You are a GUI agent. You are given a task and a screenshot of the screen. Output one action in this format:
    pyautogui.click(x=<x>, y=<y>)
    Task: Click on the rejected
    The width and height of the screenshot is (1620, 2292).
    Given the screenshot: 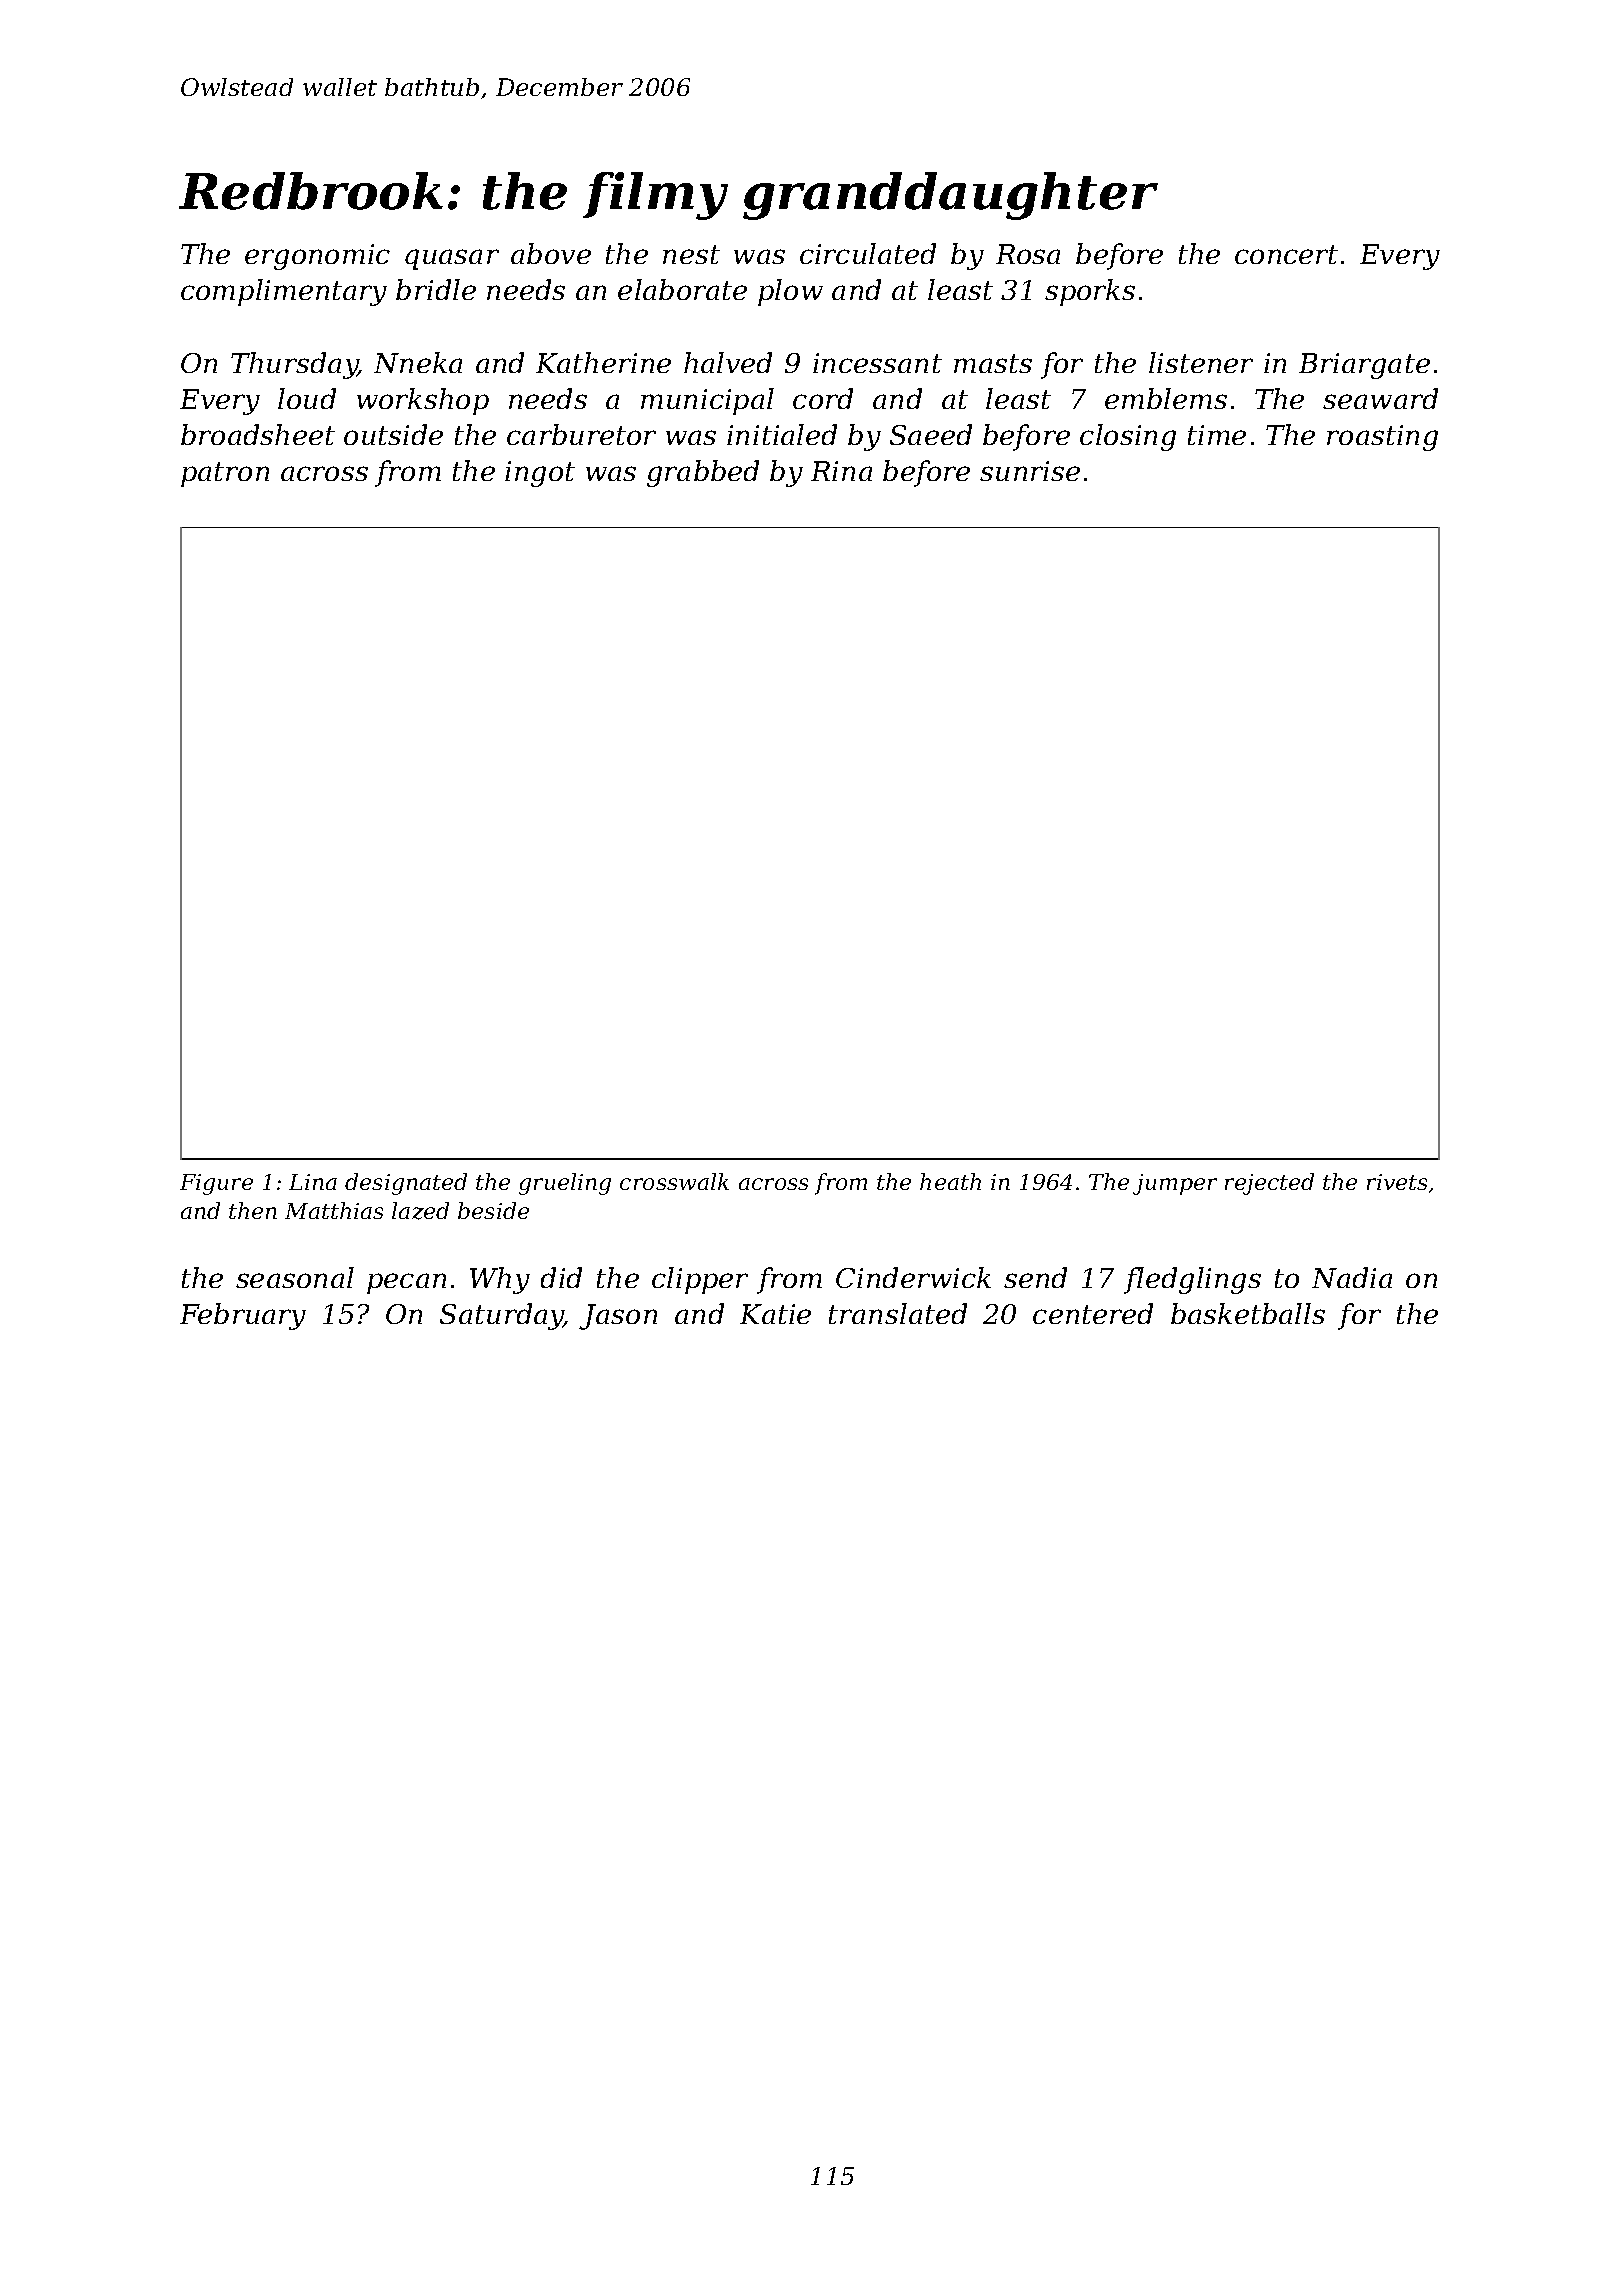 What is the action you would take?
    pyautogui.click(x=1269, y=1184)
